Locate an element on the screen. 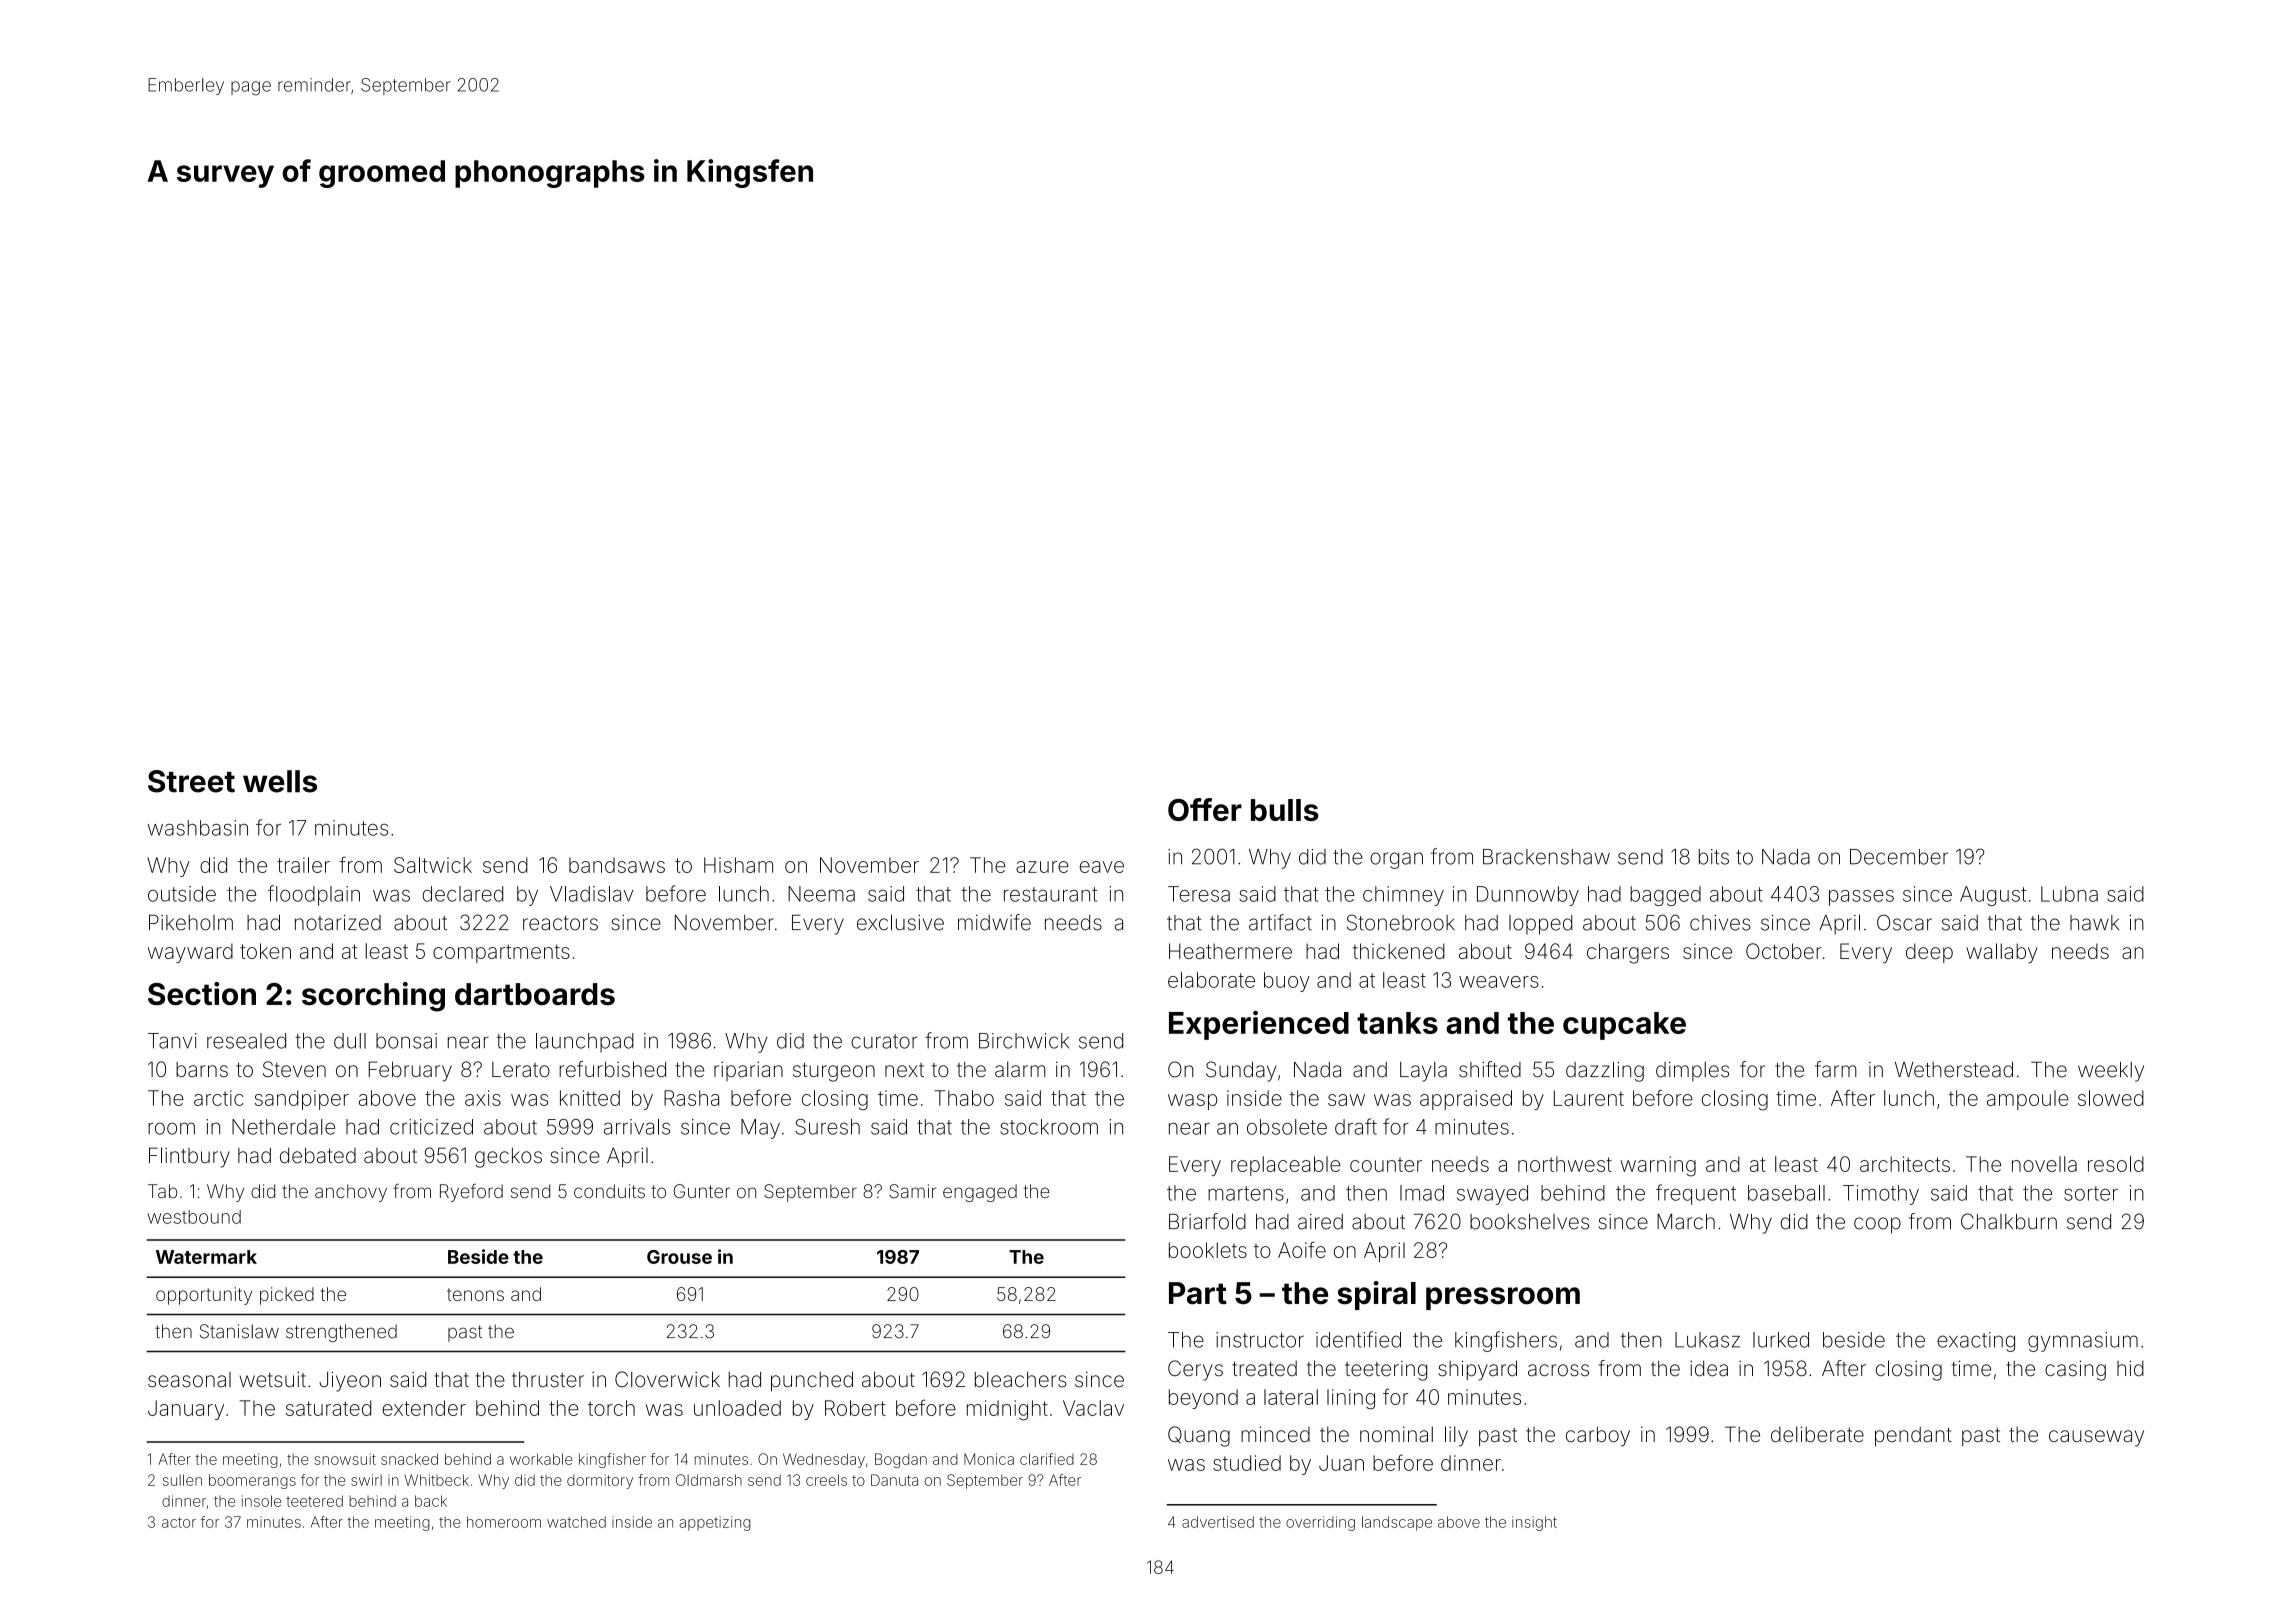 This screenshot has height=1620, width=2292. Offer is located at coordinates (1205, 809).
